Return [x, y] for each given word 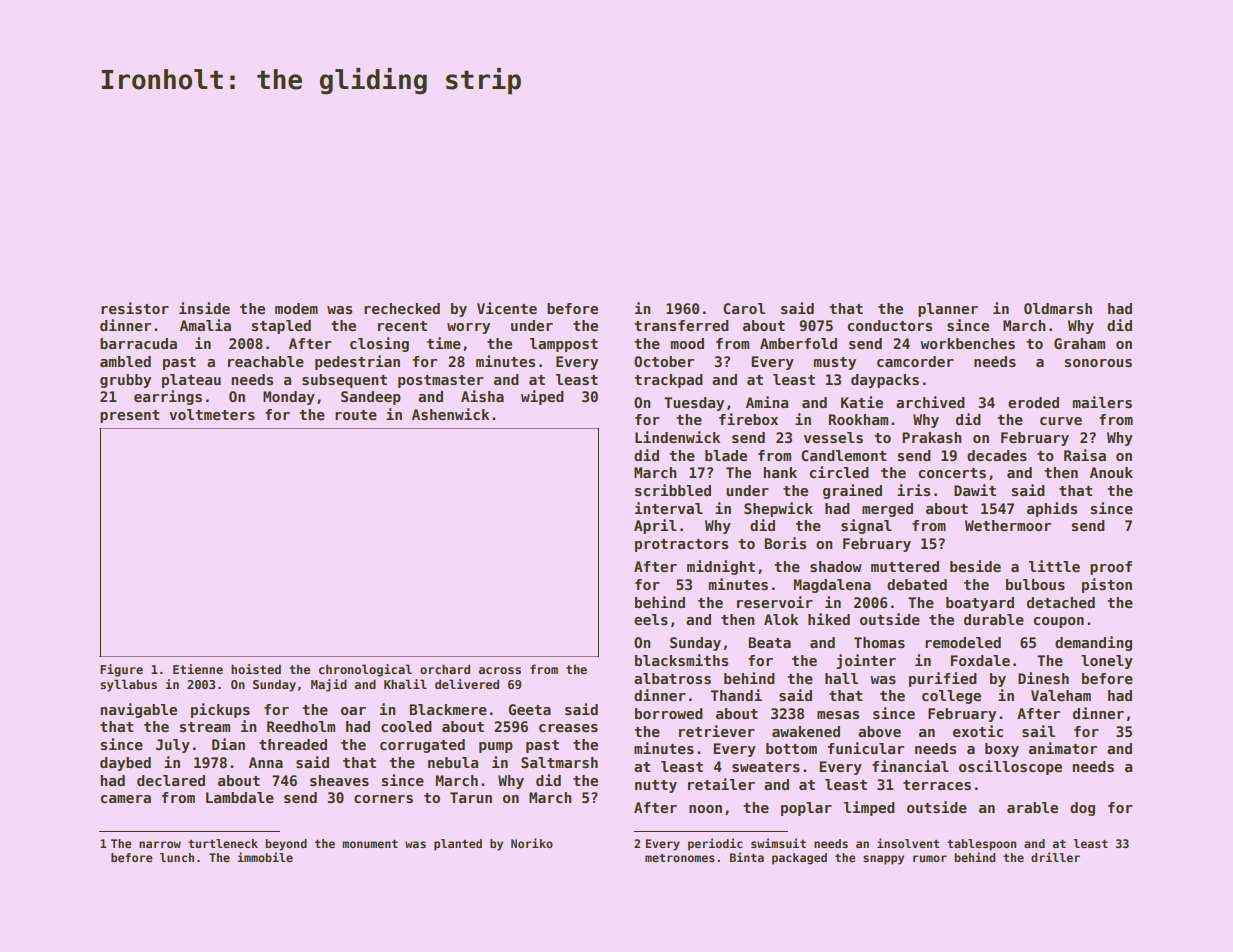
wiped [542, 397]
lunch [177, 857]
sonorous [1098, 363]
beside [975, 566]
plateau [191, 381]
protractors [681, 545]
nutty [656, 786]
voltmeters [212, 414]
